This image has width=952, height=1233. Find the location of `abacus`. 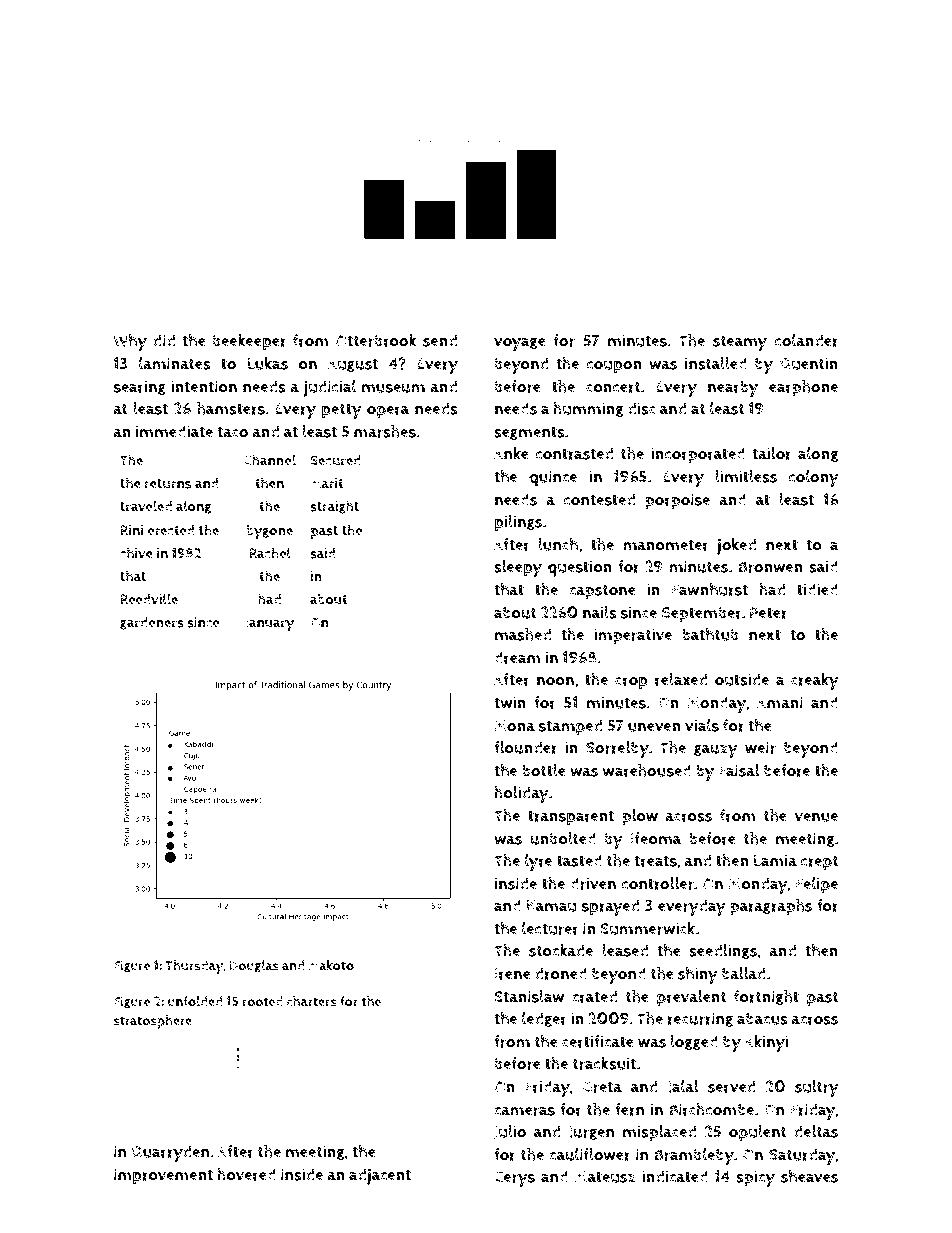

abacus is located at coordinates (762, 1018).
